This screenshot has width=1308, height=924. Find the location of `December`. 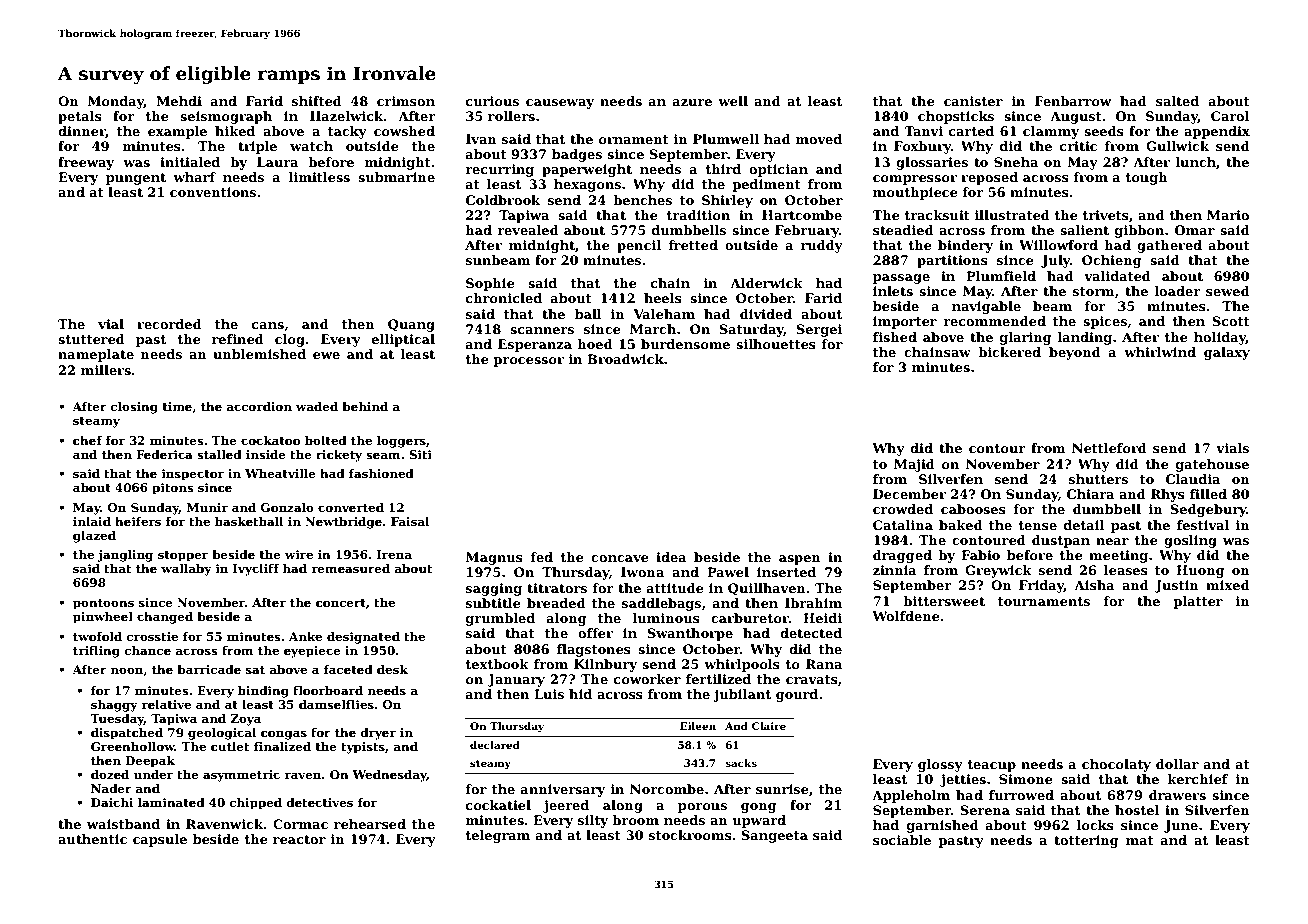

December is located at coordinates (909, 494).
